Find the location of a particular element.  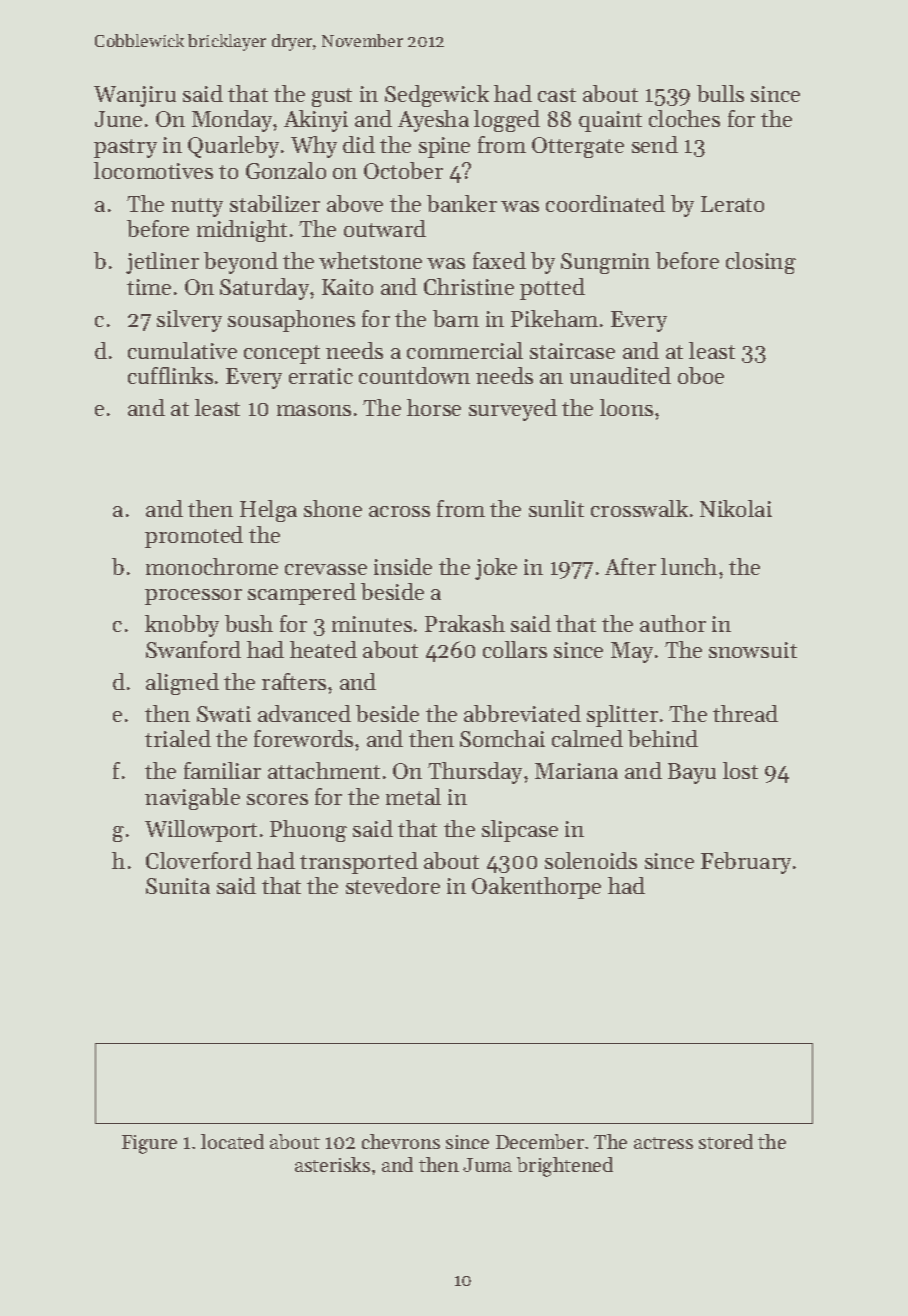

faxed is located at coordinates (499, 260).
